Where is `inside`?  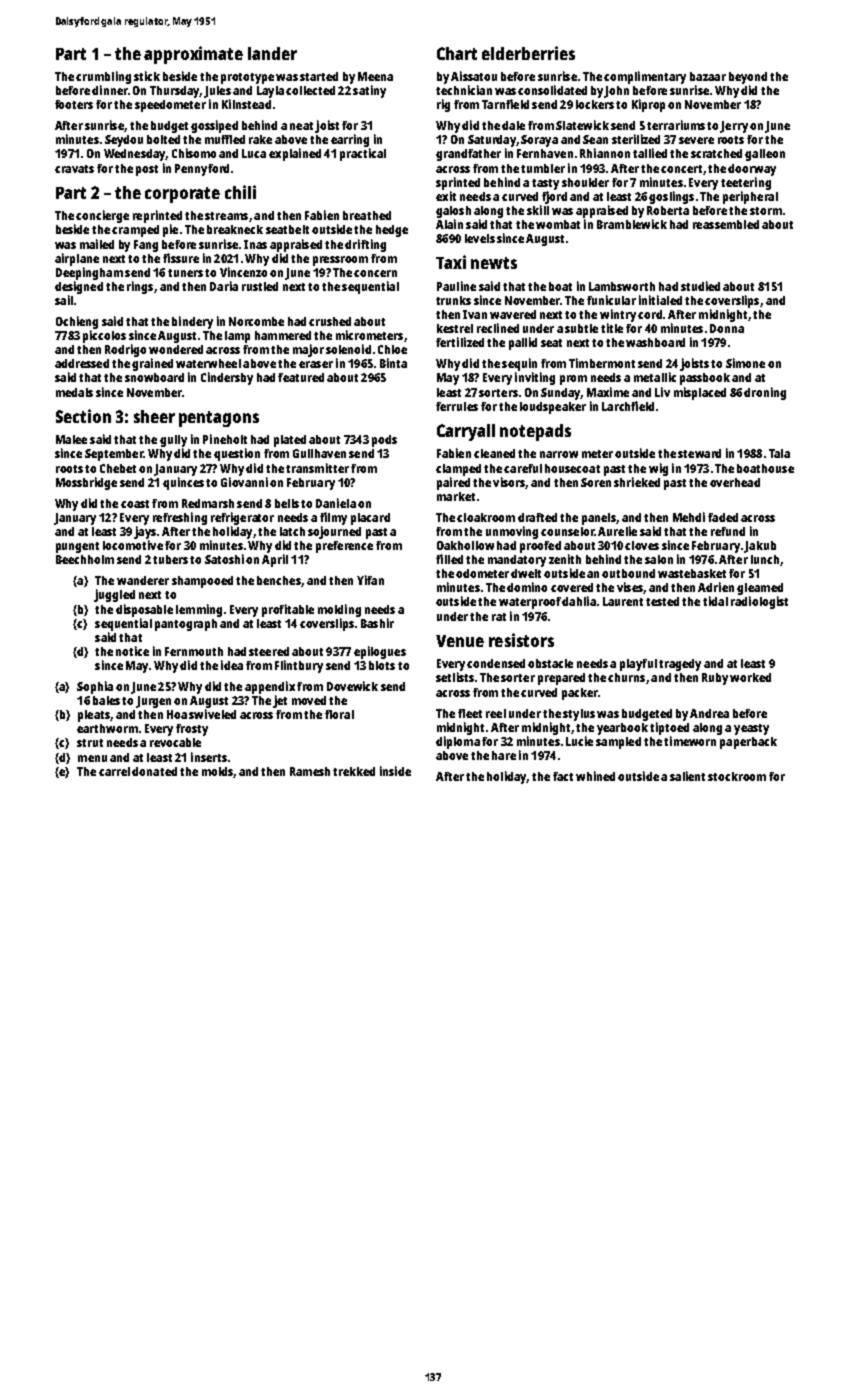 inside is located at coordinates (395, 771).
